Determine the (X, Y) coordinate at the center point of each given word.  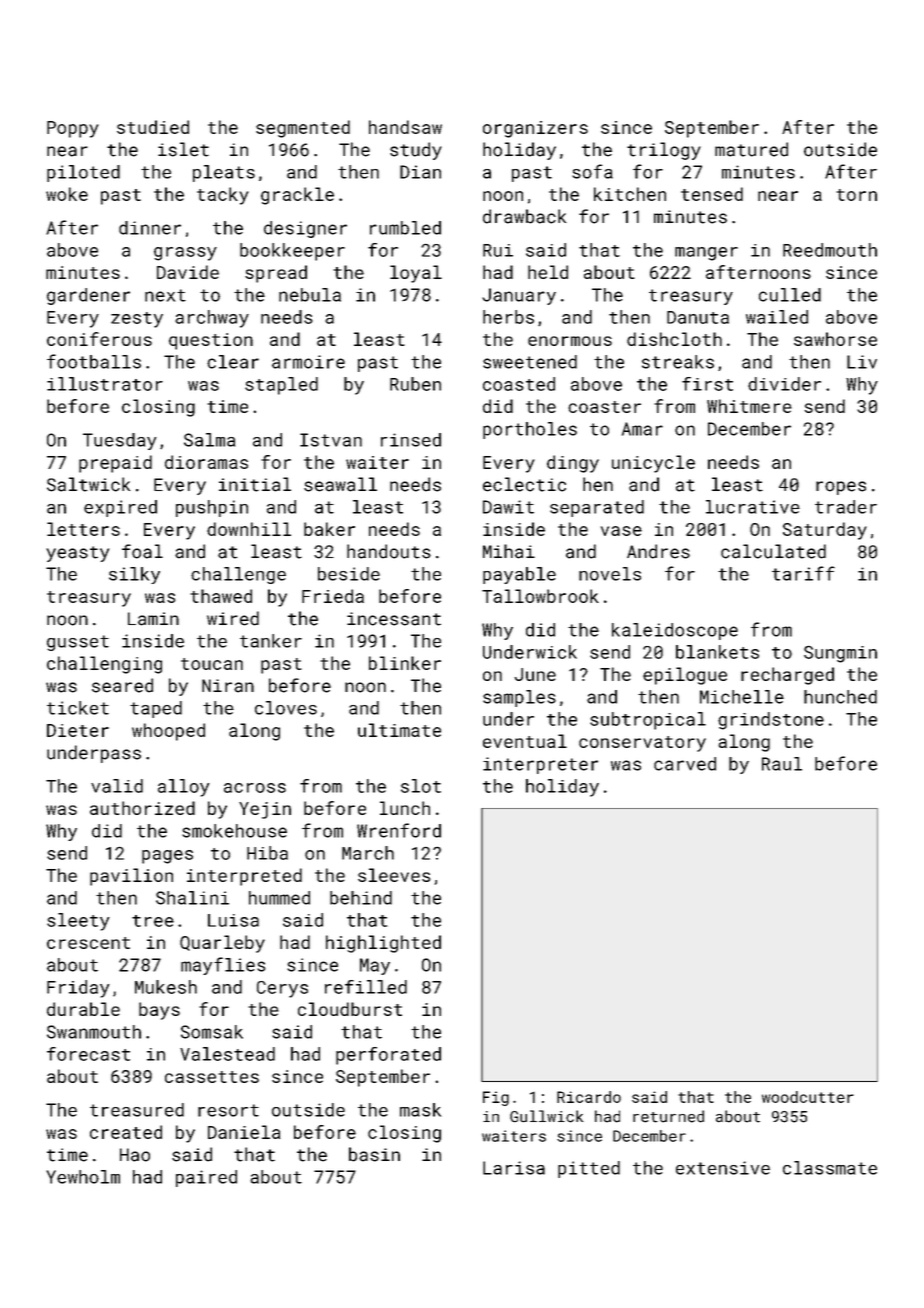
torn (856, 195)
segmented (303, 129)
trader (846, 507)
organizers (535, 129)
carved (685, 764)
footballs (94, 361)
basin (374, 1154)
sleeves (394, 875)
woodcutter (808, 1097)
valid (117, 786)
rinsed (411, 440)
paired (206, 1178)
